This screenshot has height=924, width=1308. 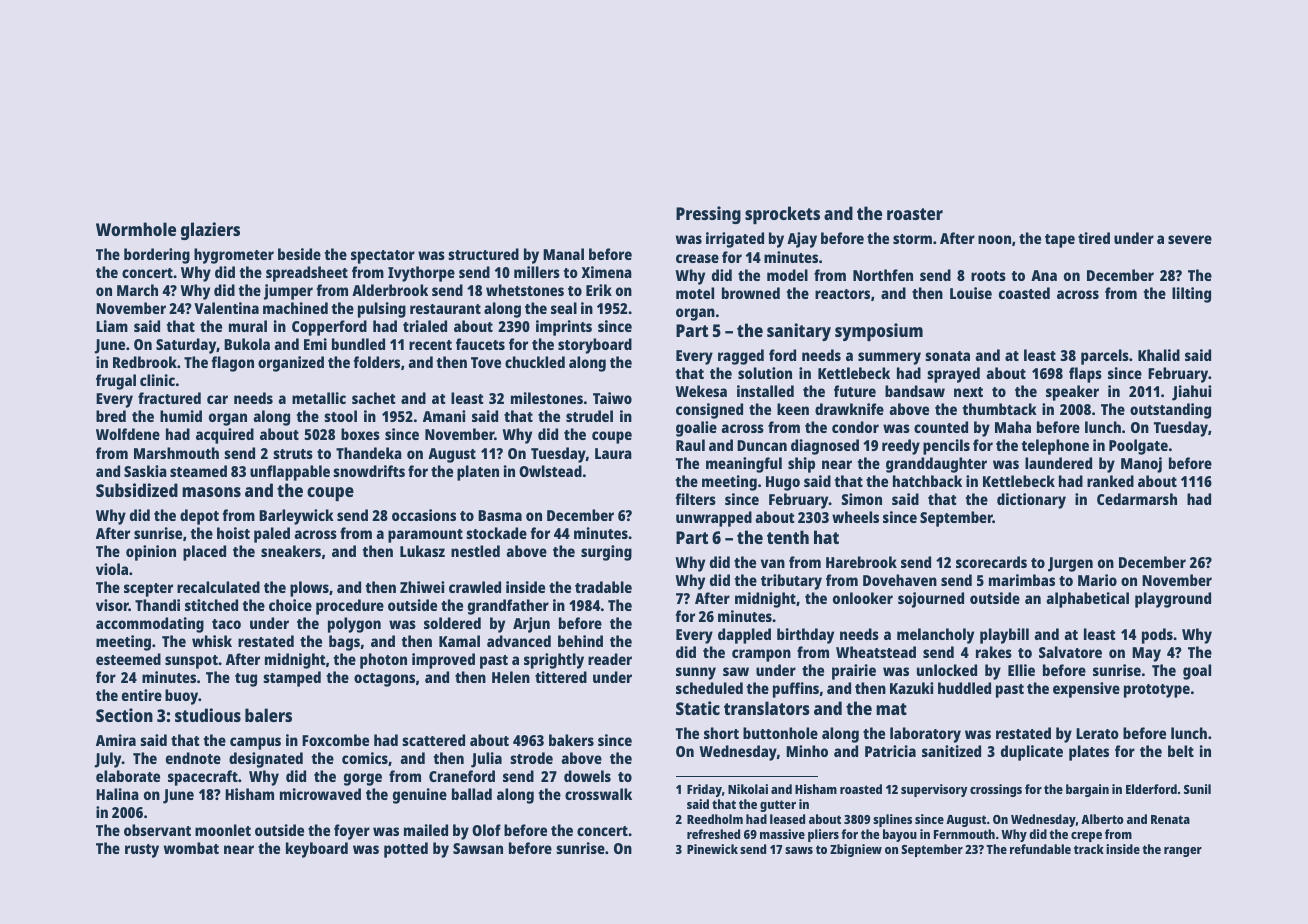 I want to click on flaps, so click(x=1085, y=375).
